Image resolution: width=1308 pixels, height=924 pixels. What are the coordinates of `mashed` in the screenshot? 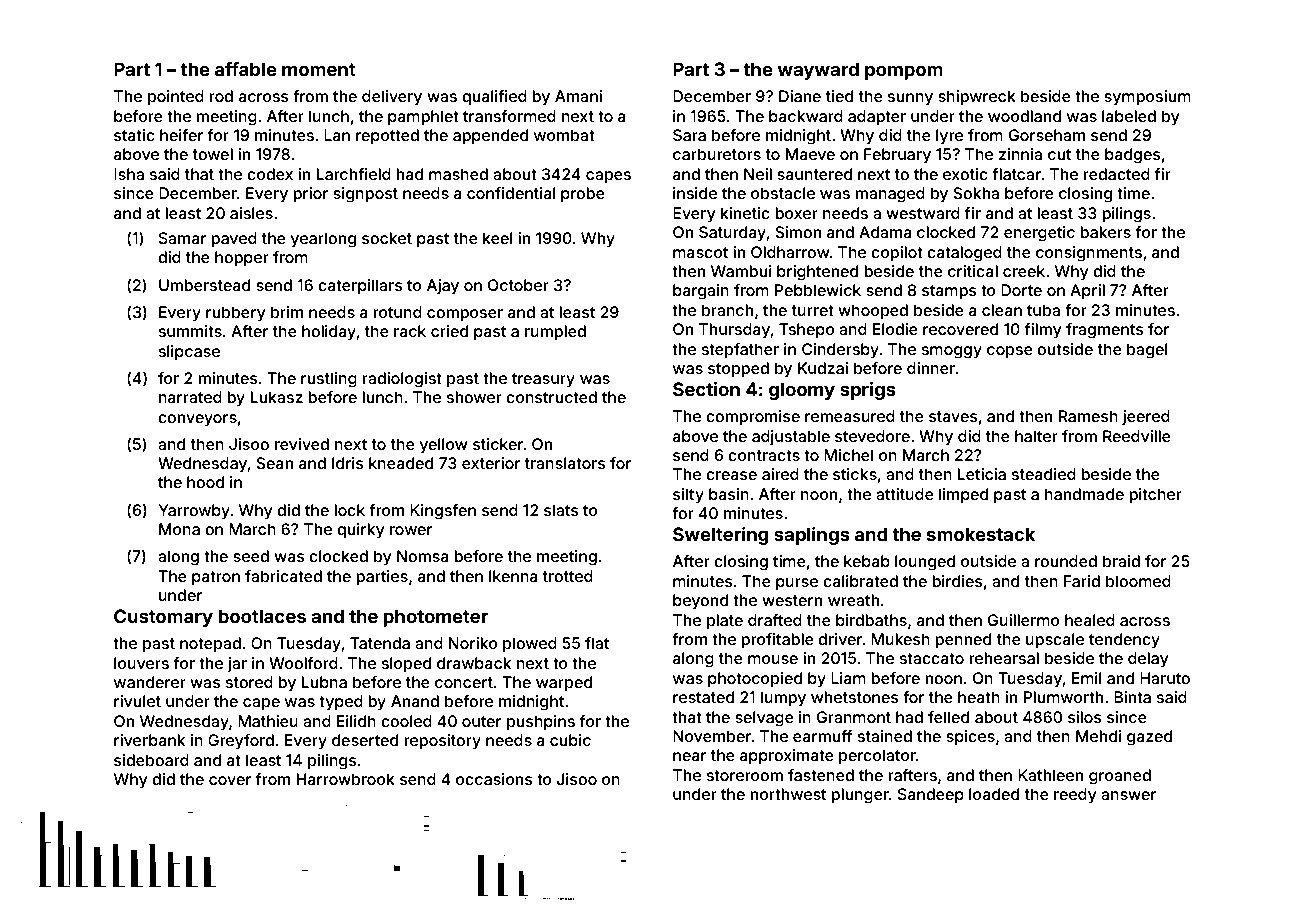 It's located at (458, 174).
